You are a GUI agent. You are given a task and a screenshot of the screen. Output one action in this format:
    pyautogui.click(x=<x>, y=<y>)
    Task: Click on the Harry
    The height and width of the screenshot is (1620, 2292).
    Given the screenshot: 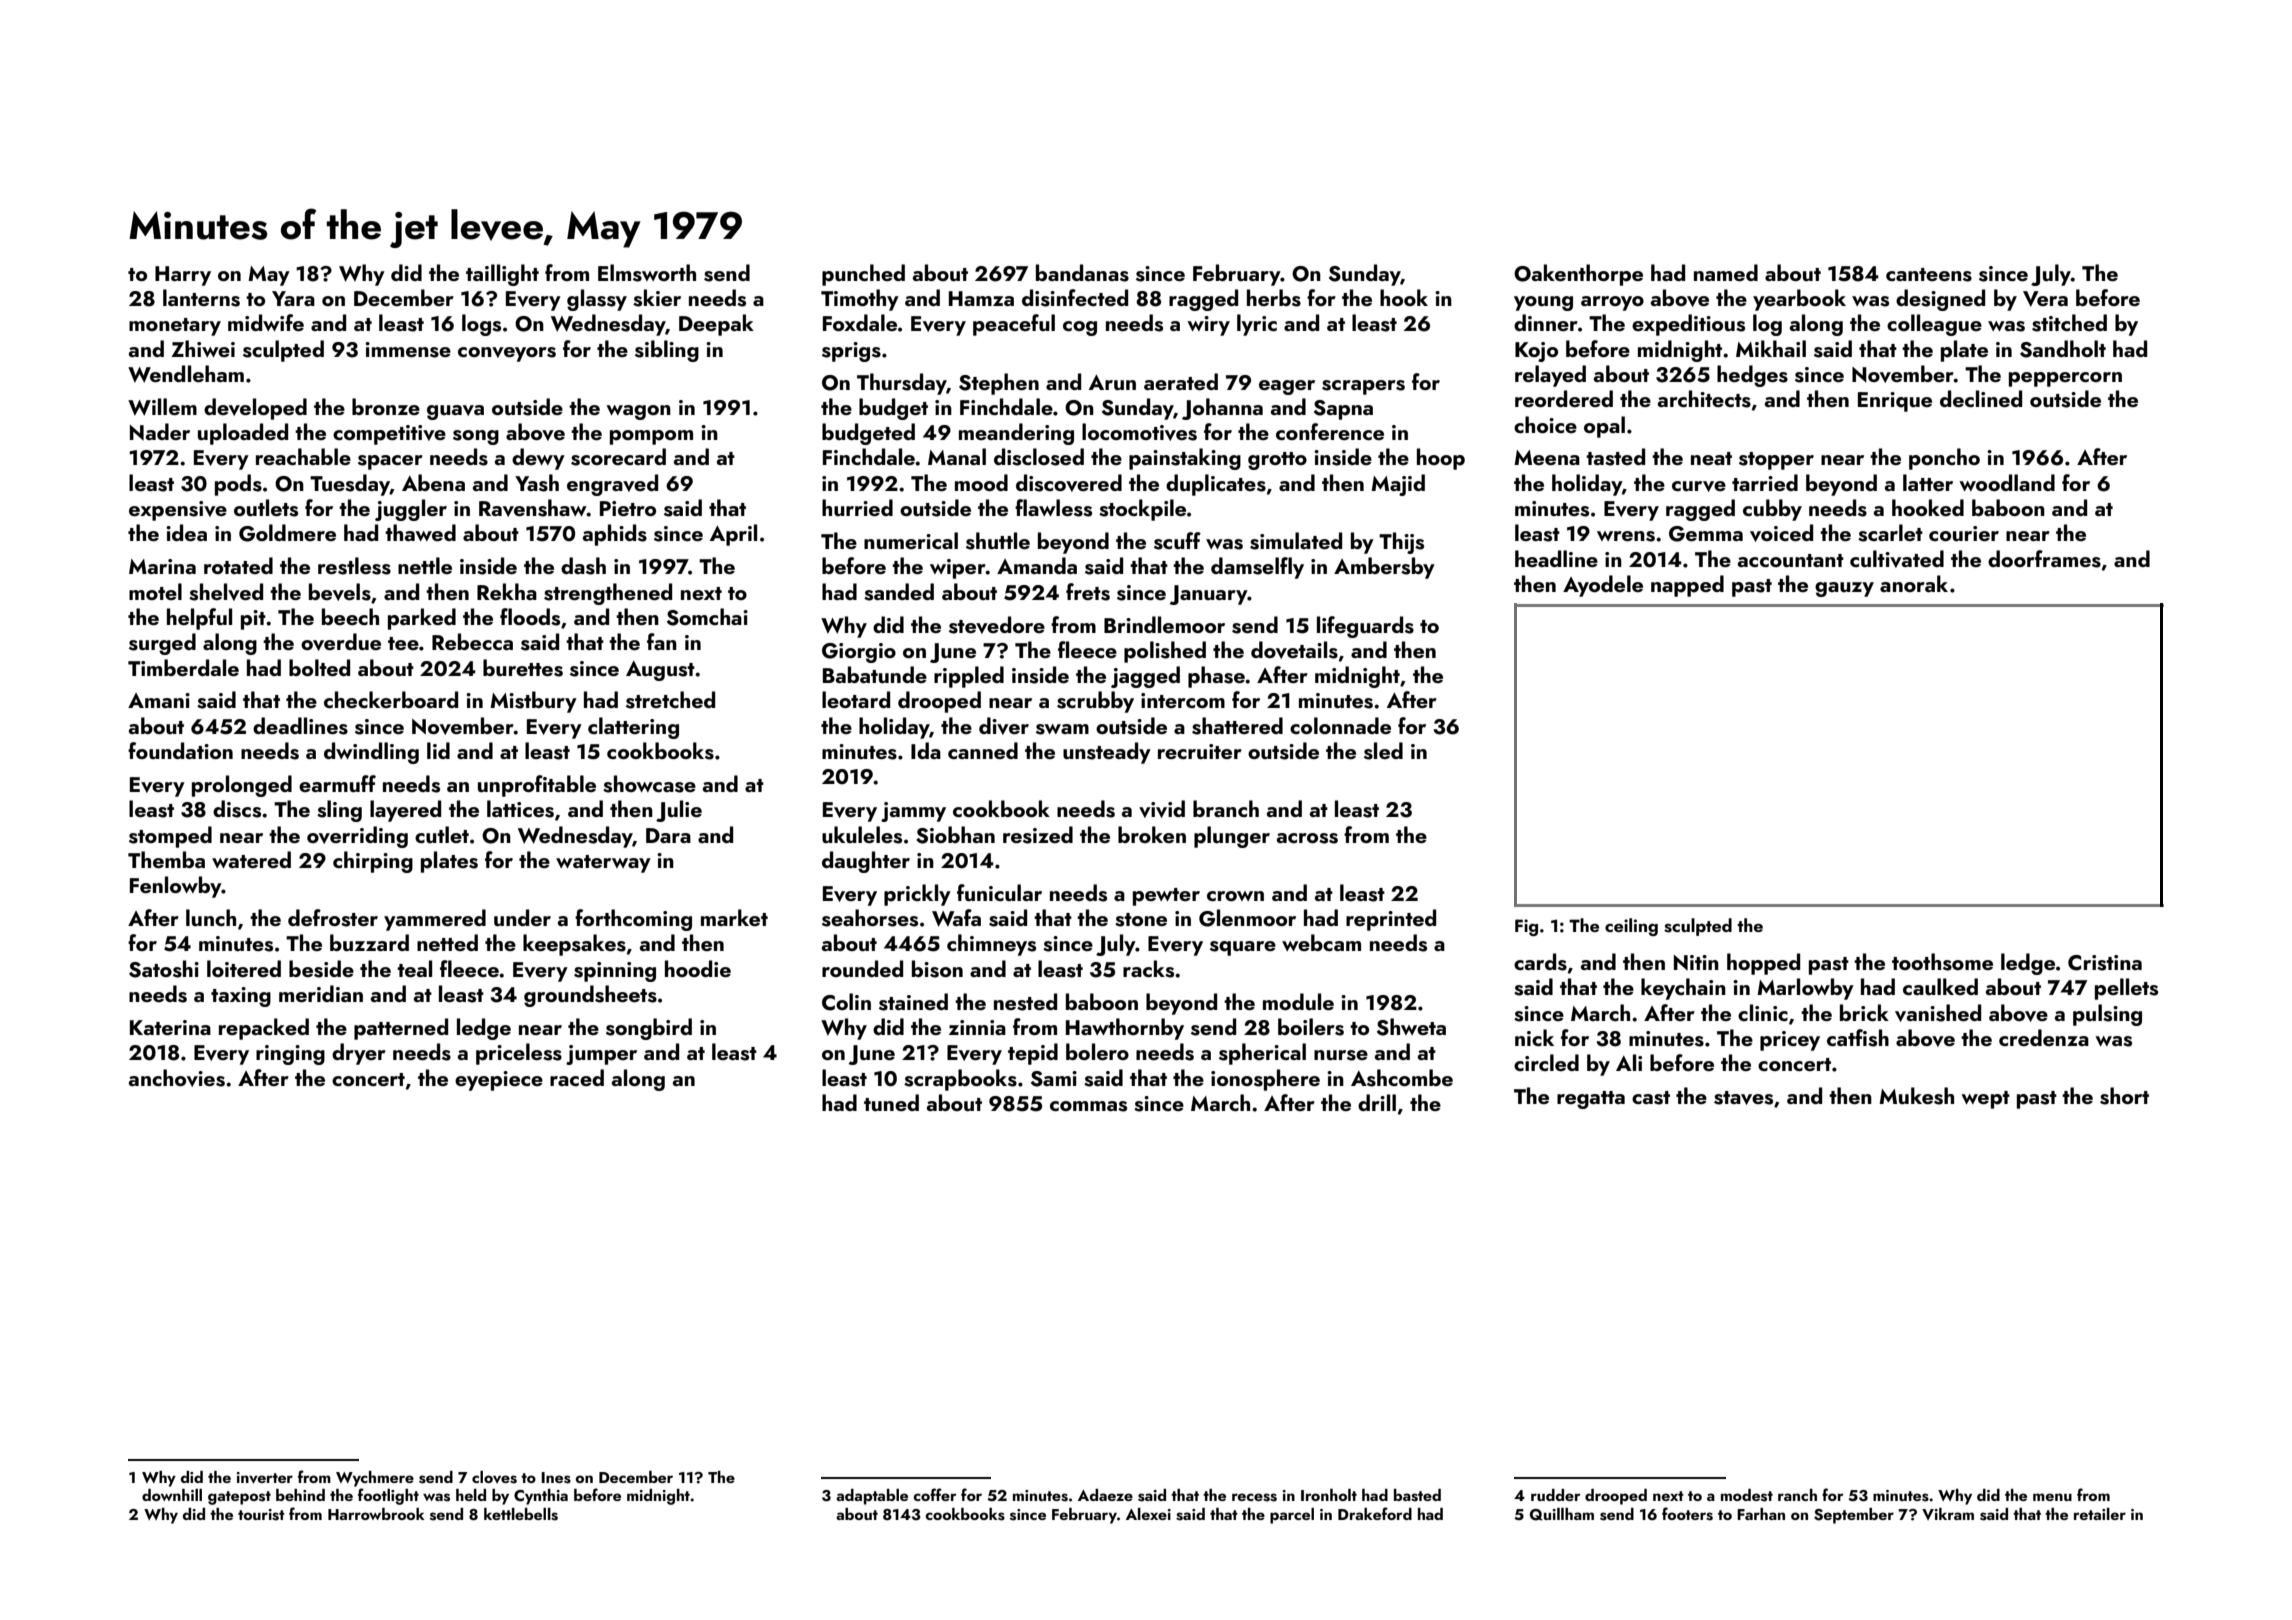 What is the action you would take?
    pyautogui.click(x=183, y=276)
